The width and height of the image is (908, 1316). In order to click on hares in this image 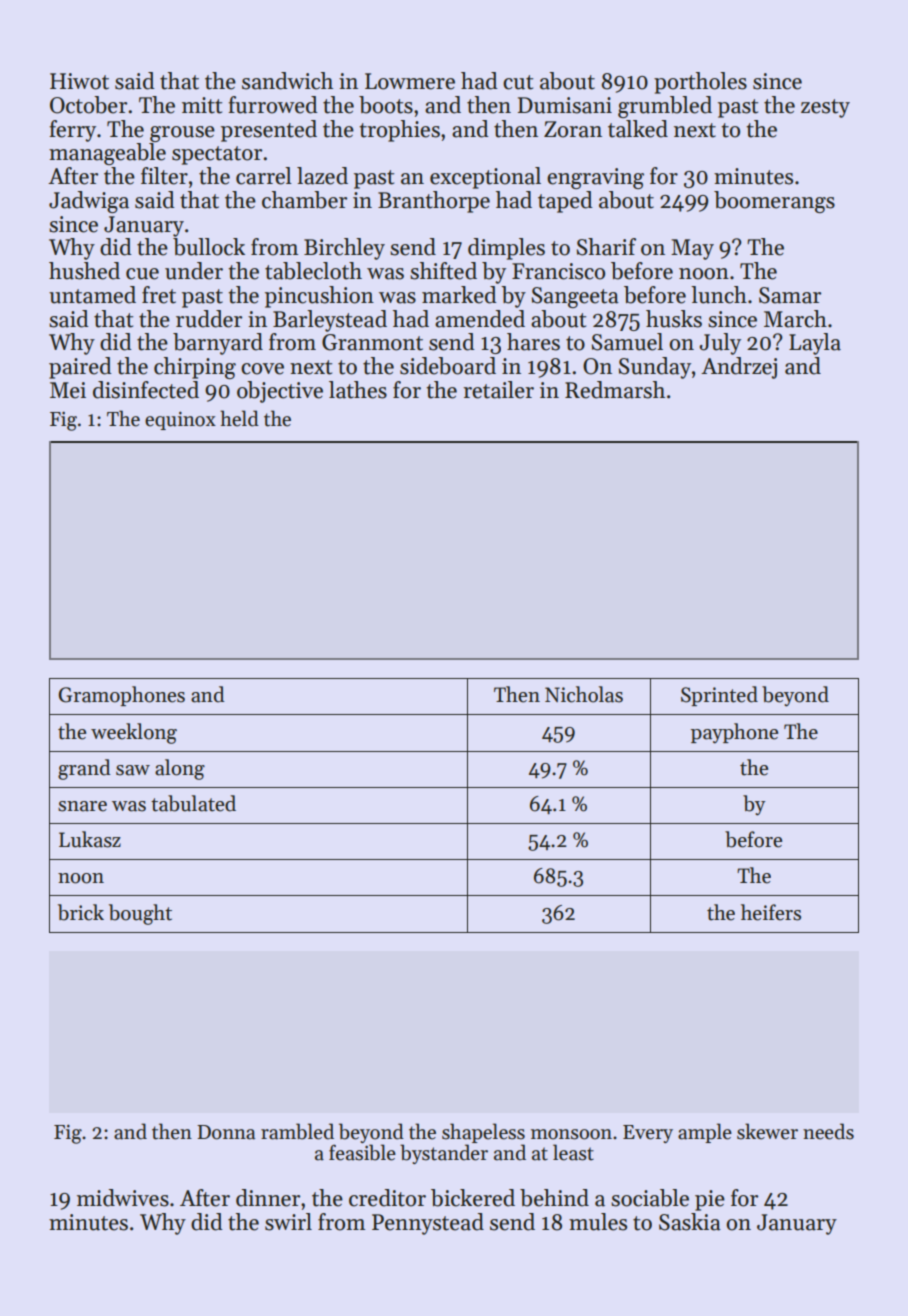, I will do `click(533, 342)`.
